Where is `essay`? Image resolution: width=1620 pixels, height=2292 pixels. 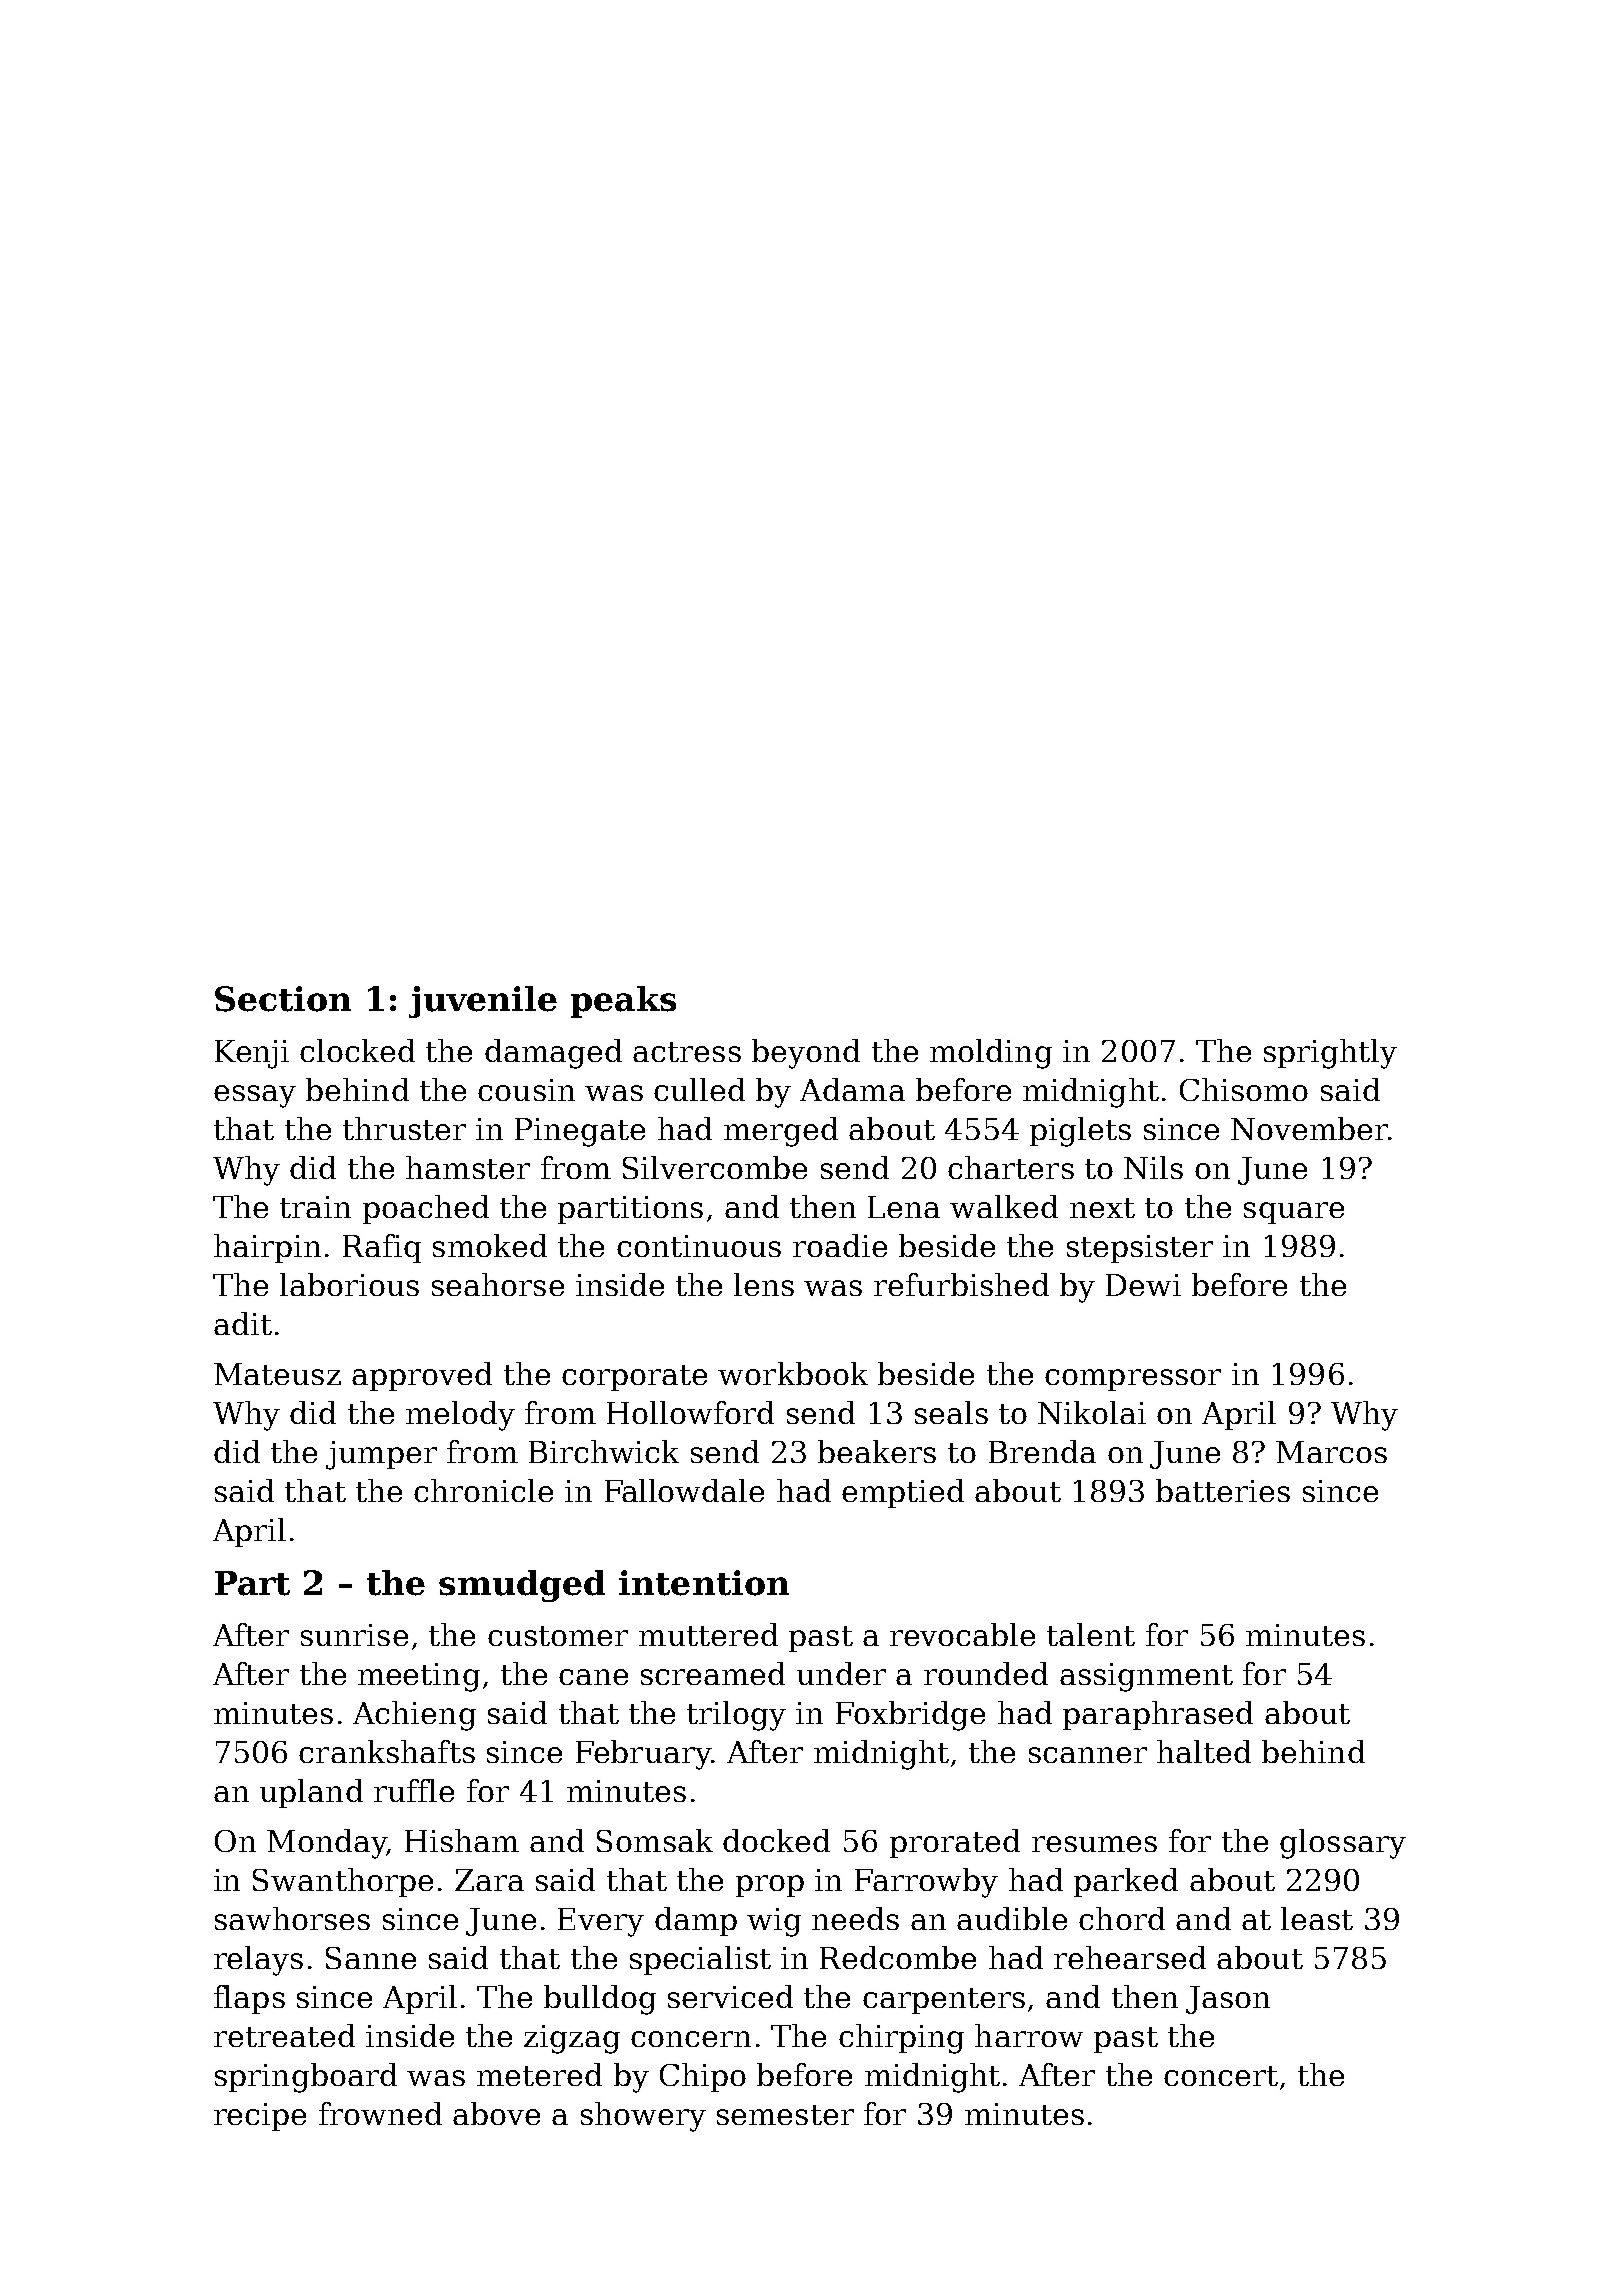 essay is located at coordinates (255, 1096).
